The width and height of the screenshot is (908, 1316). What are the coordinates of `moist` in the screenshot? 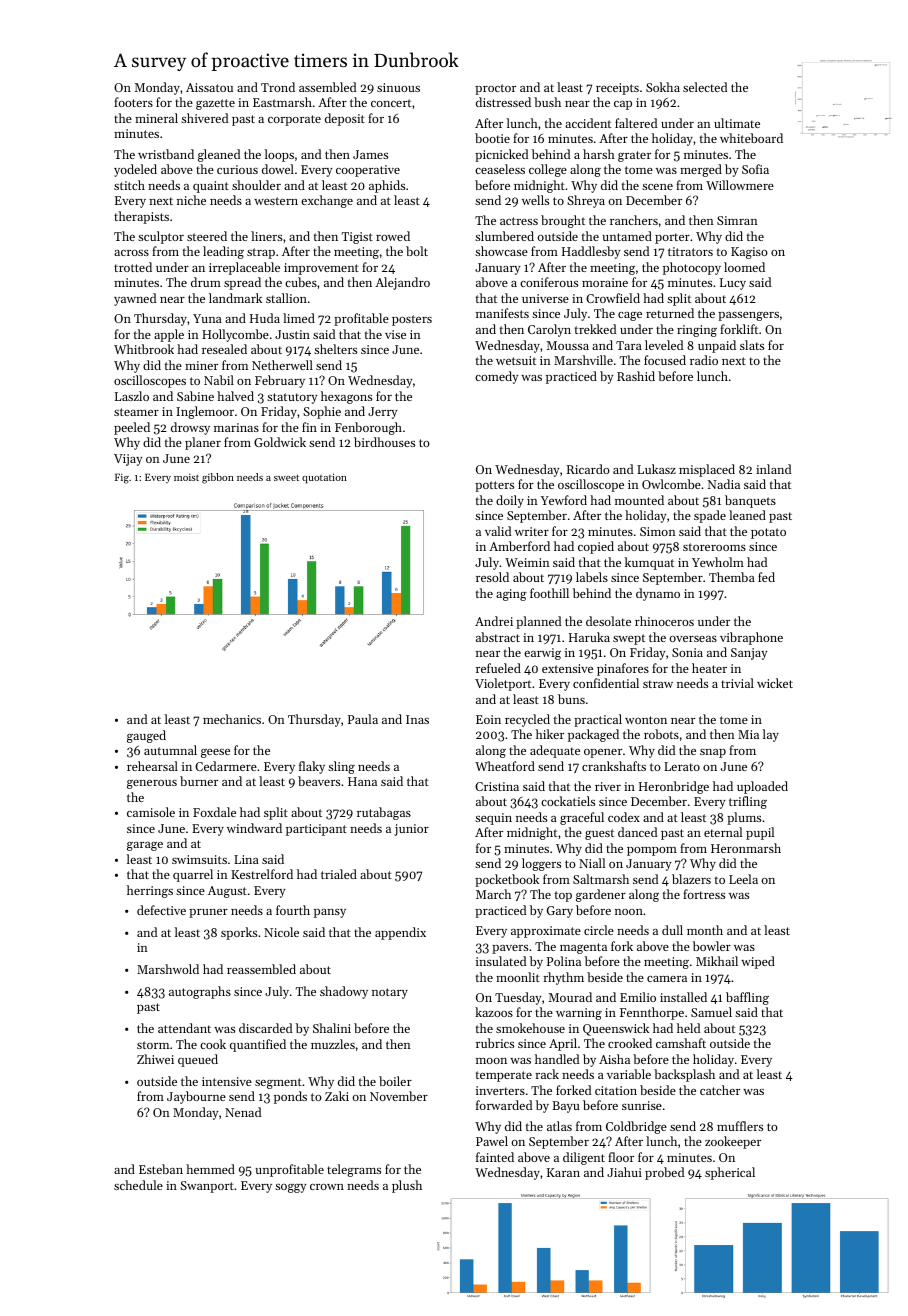 It's located at (186, 477).
